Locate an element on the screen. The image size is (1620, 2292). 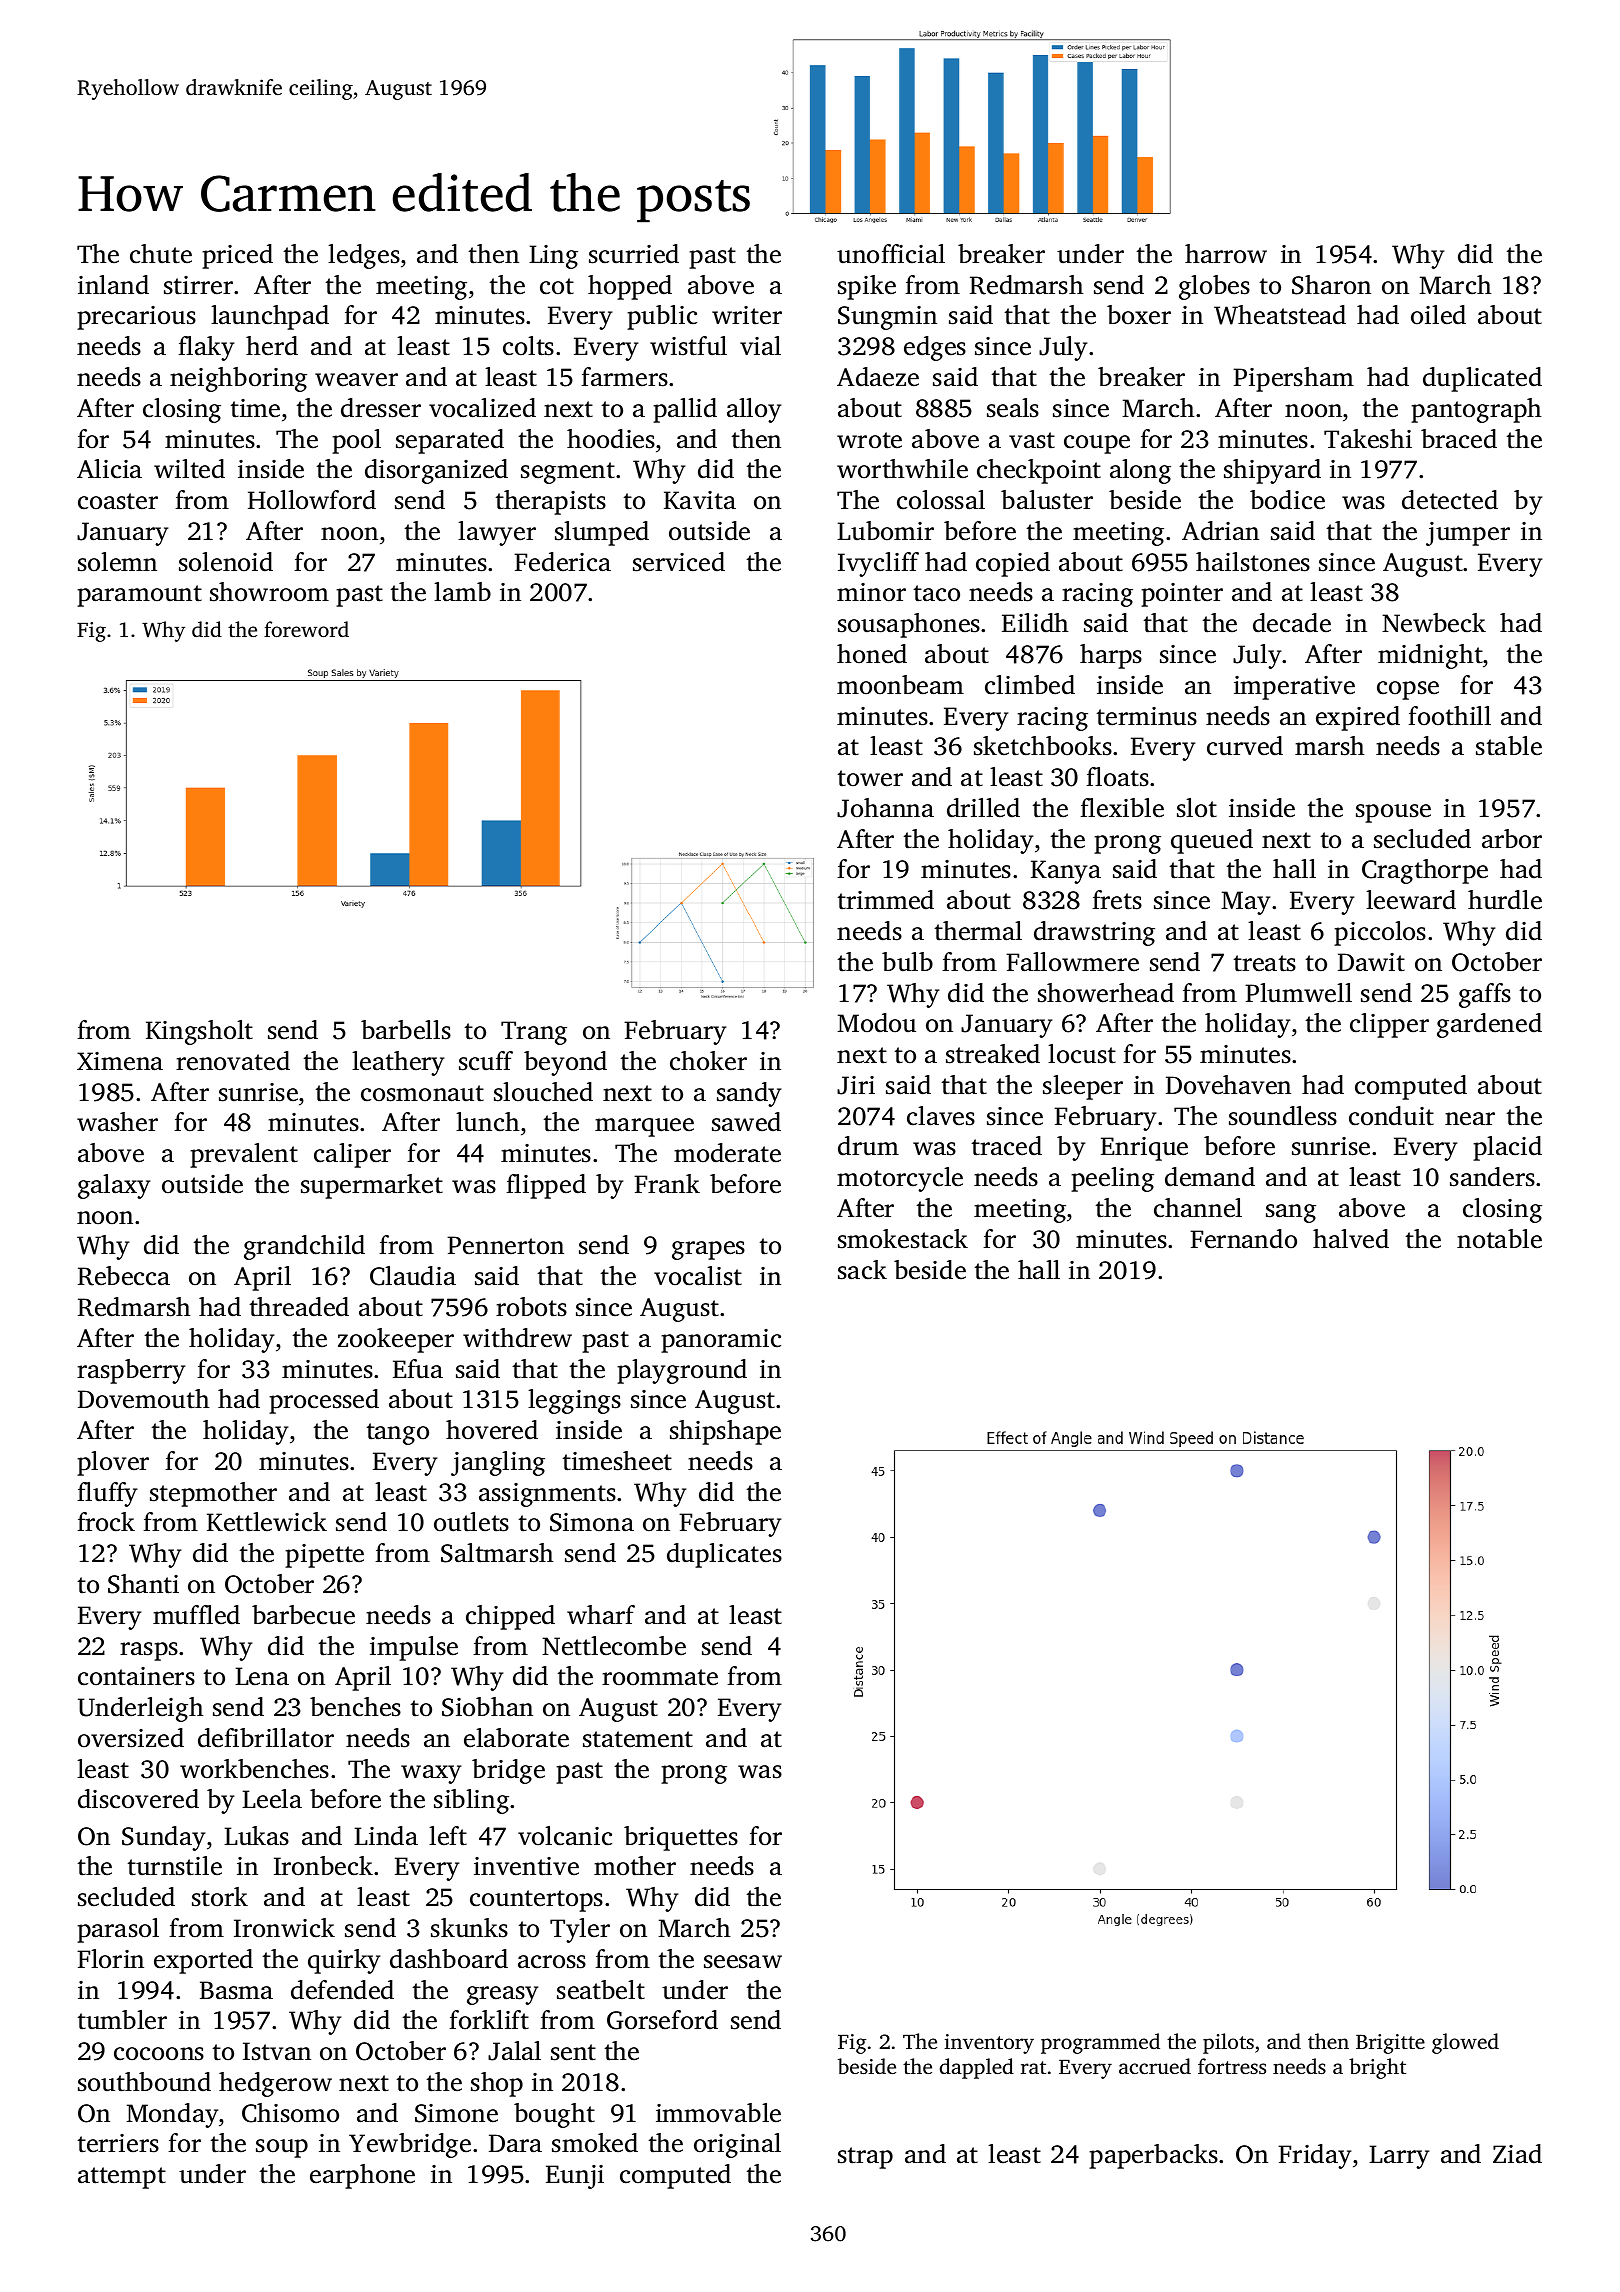
scurried is located at coordinates (634, 254).
